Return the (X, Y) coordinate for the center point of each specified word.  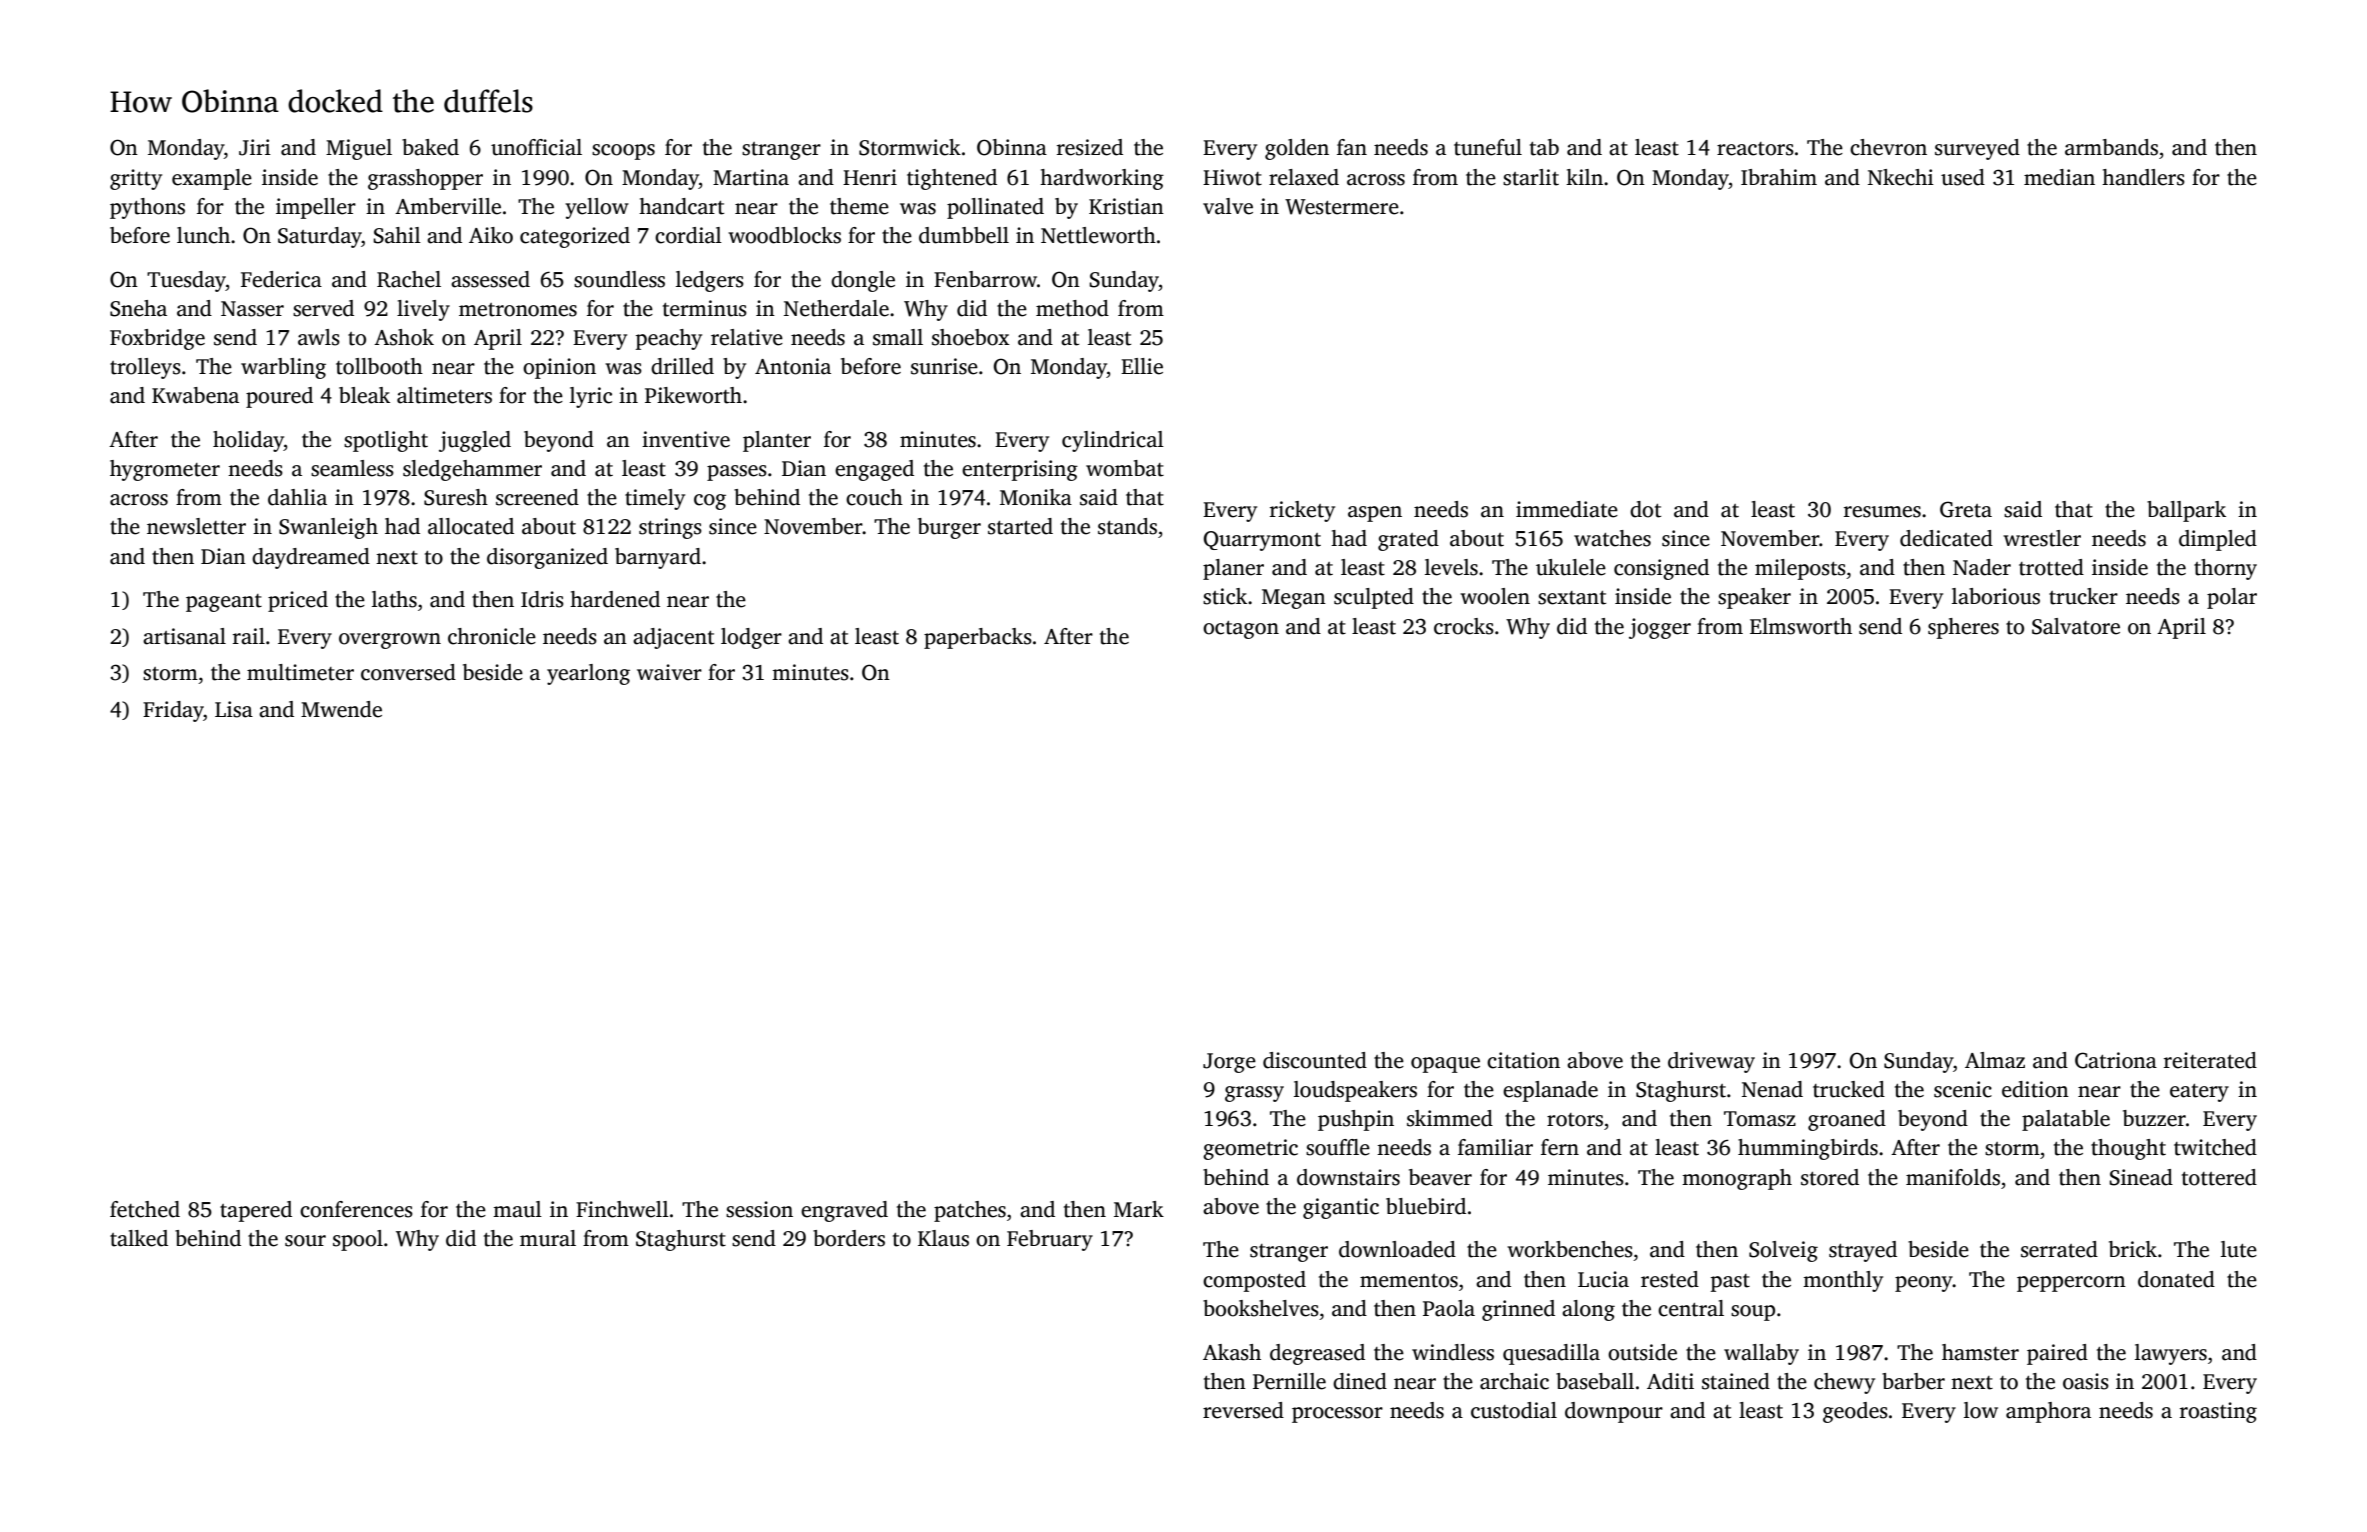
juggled (475, 441)
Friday (173, 711)
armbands (2111, 147)
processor (1337, 1415)
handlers (2143, 177)
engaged (874, 470)
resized (1090, 147)
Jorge (1229, 1063)
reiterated (2210, 1060)
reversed (1243, 1410)
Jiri (255, 147)
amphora (2048, 1412)
